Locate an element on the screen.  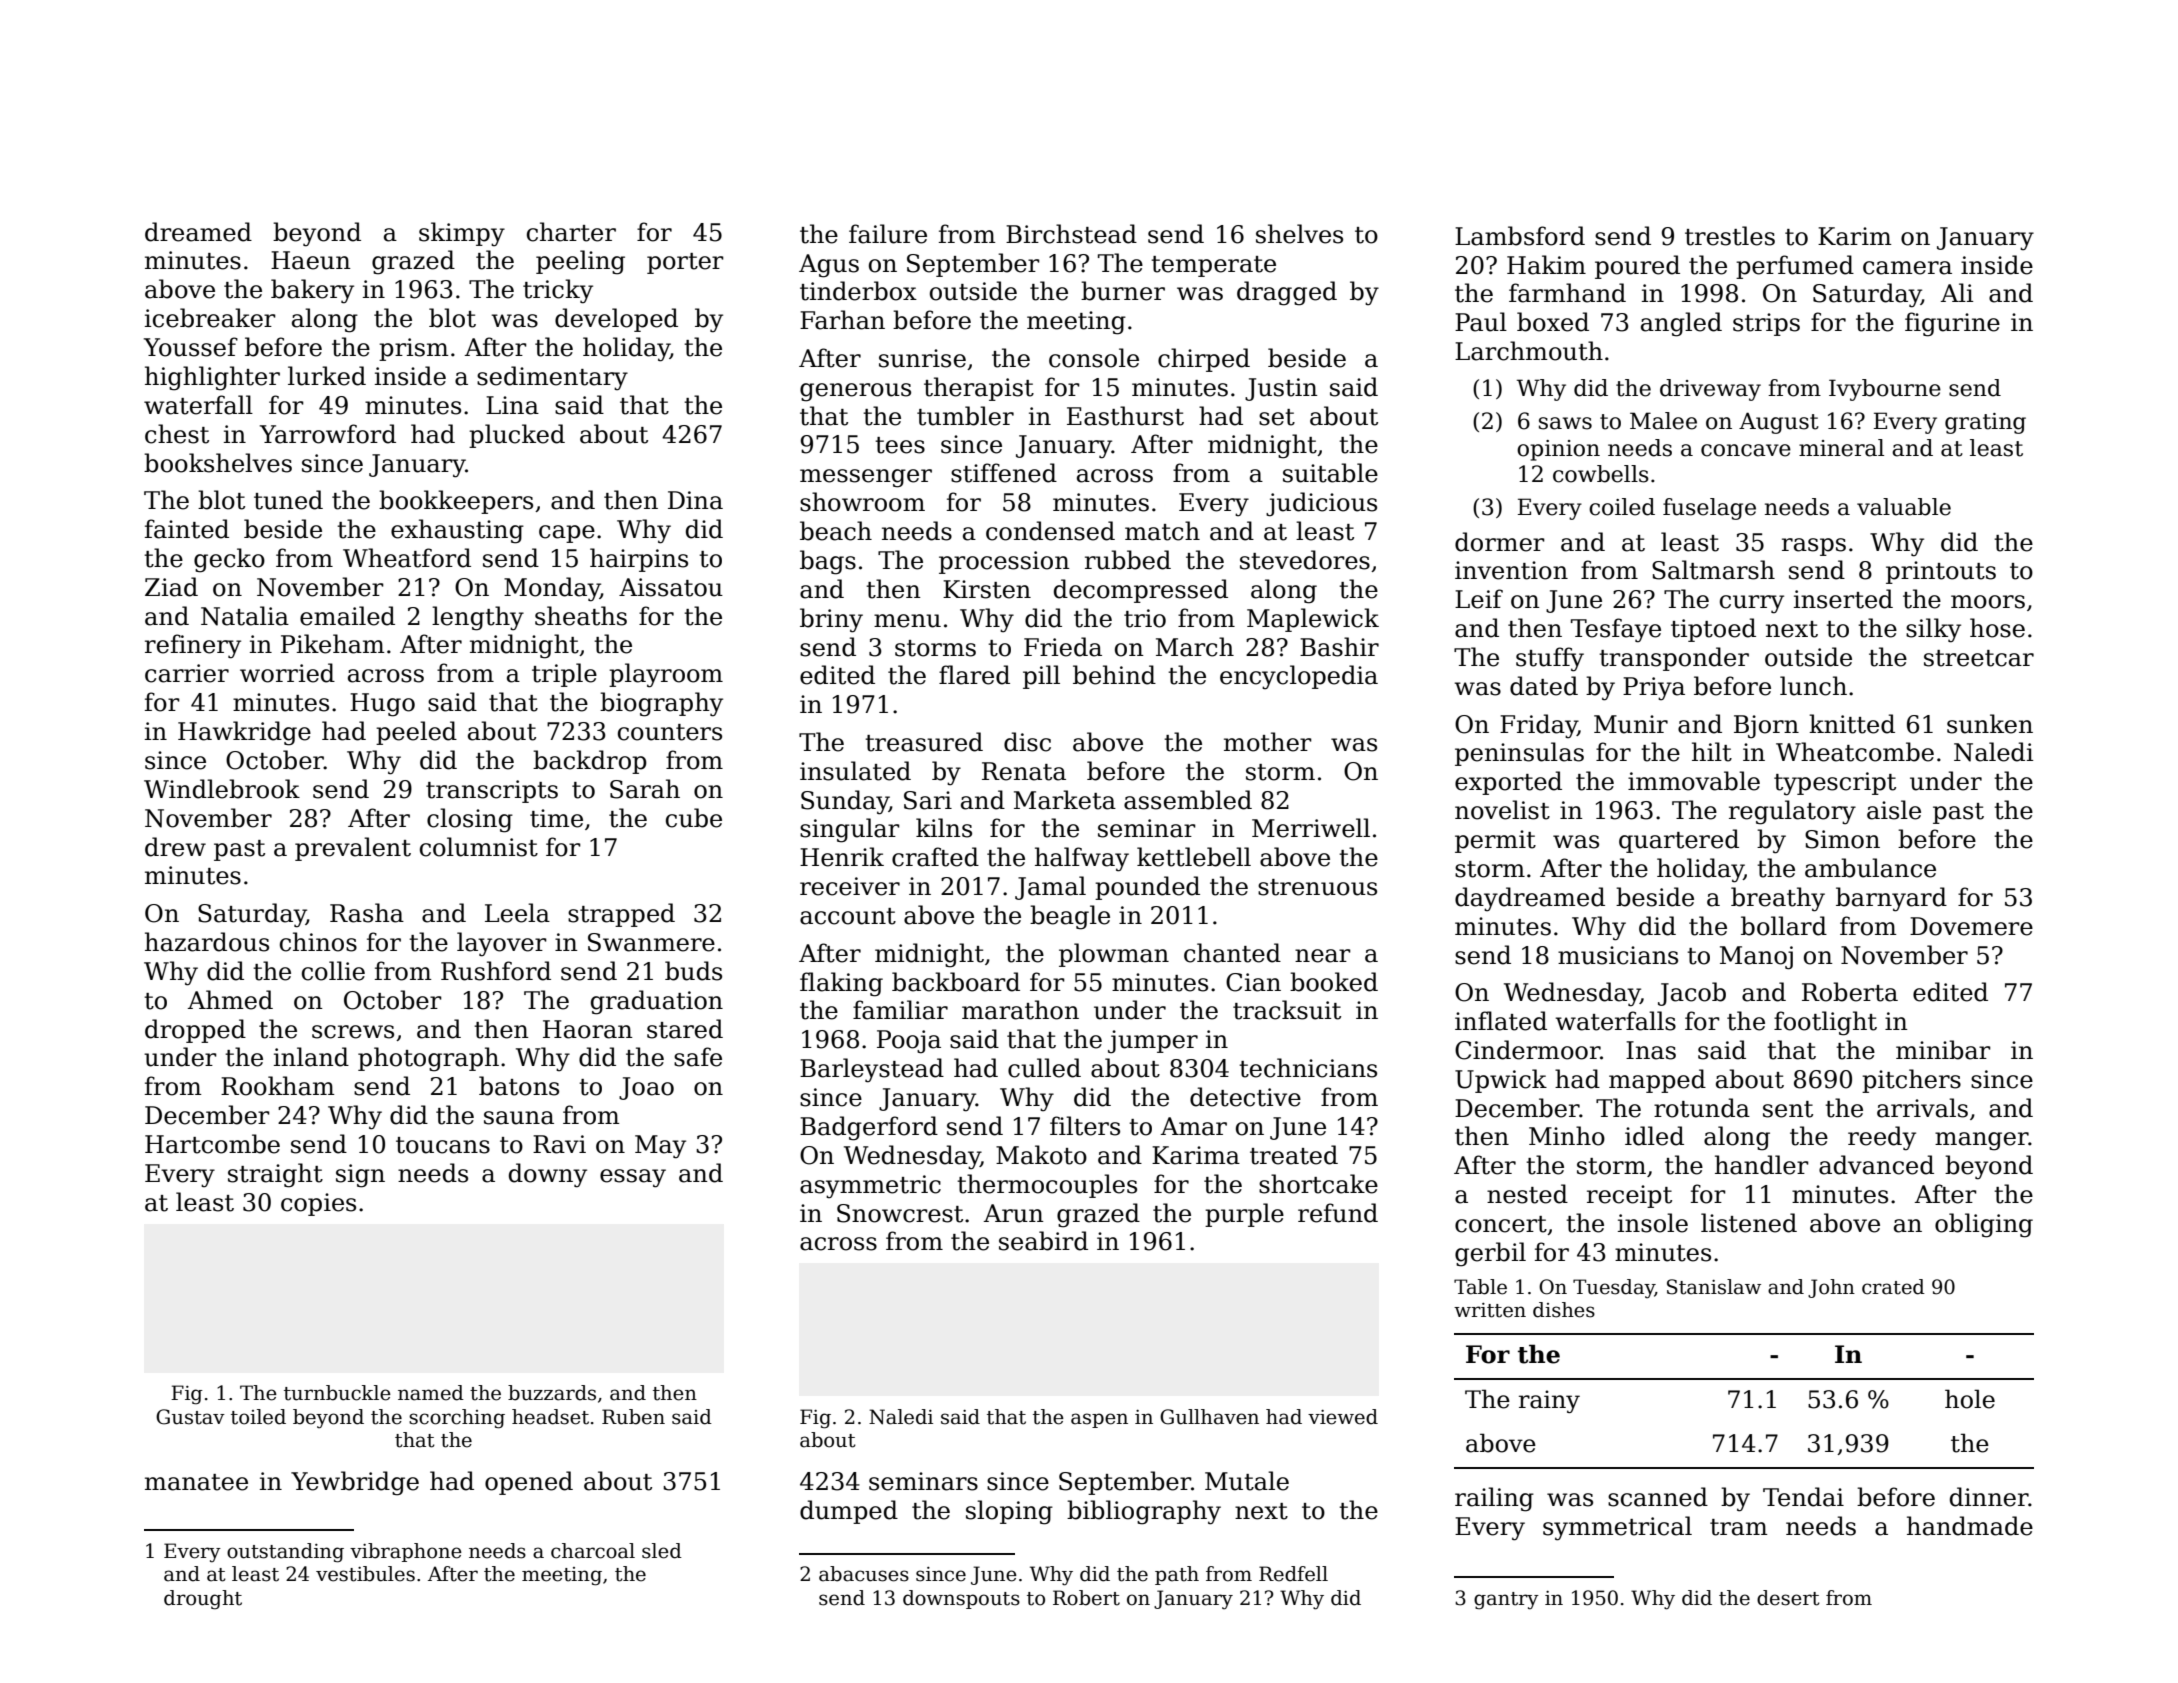
treasured is located at coordinates (924, 742).
